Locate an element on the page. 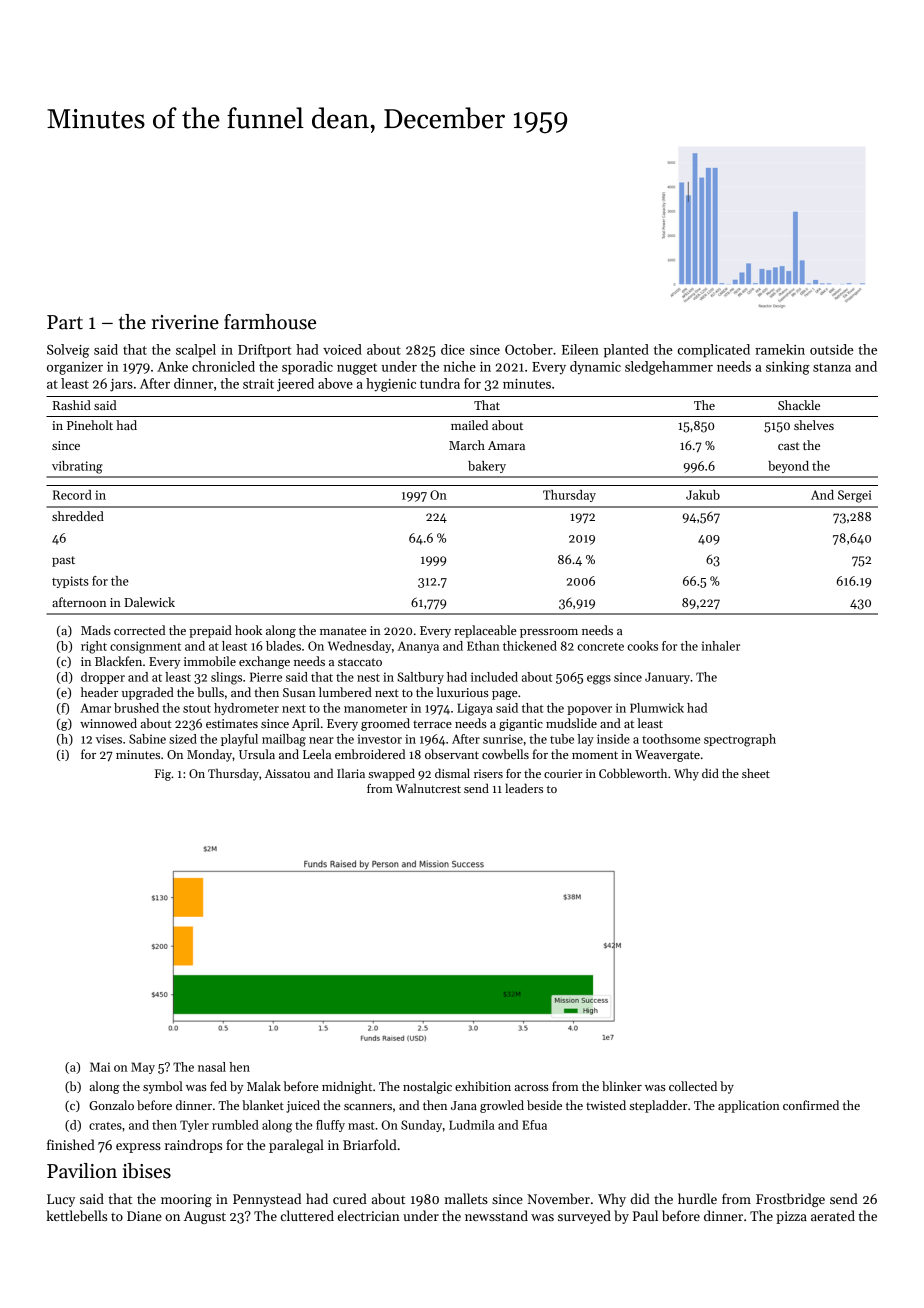  Aissatou is located at coordinates (287, 773).
